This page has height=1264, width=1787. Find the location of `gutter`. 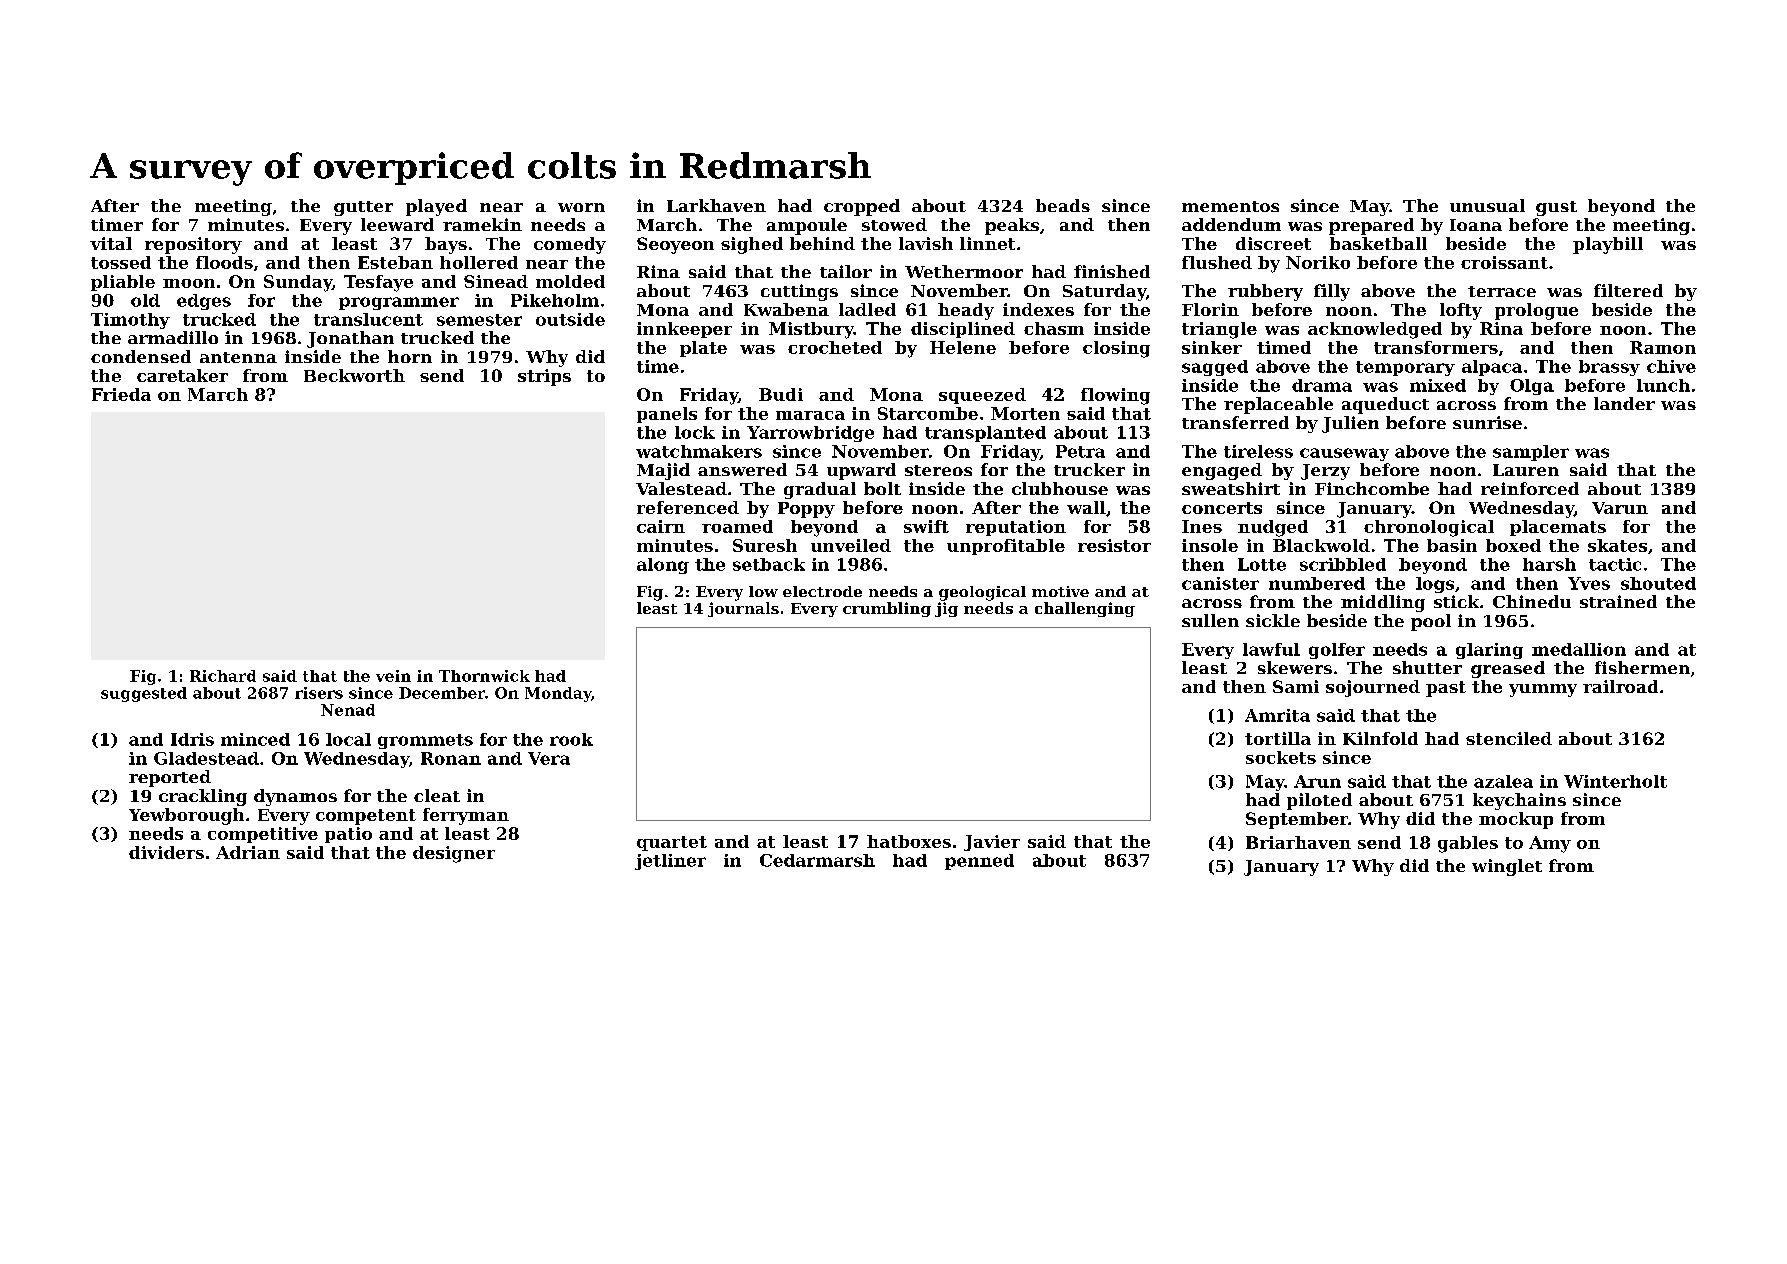

gutter is located at coordinates (363, 208).
